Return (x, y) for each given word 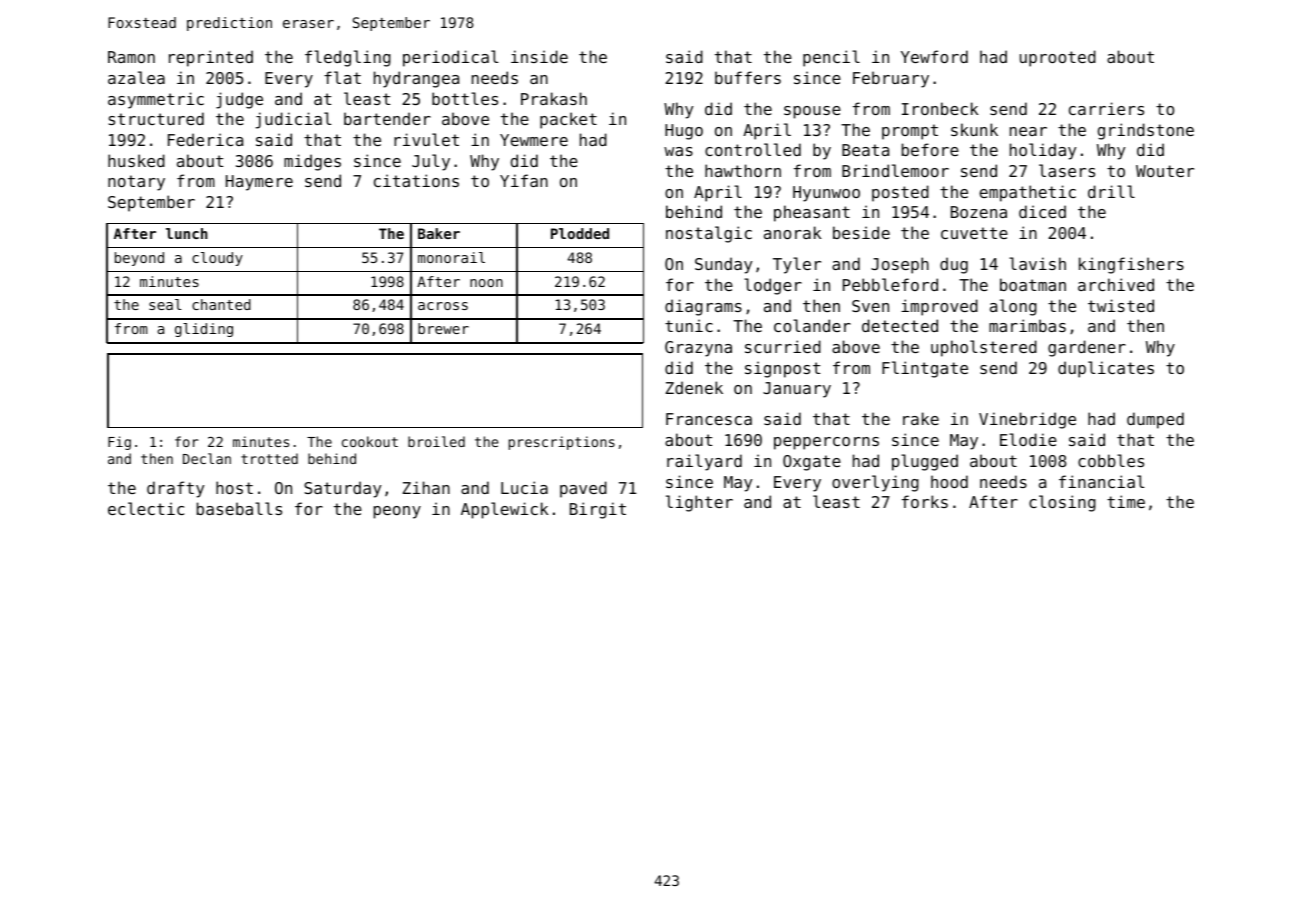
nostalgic (709, 234)
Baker (439, 233)
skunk (974, 129)
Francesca (709, 419)
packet (568, 120)
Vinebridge (1027, 420)
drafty (175, 489)
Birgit (598, 510)
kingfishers (1131, 265)
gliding (204, 330)
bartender (387, 118)
